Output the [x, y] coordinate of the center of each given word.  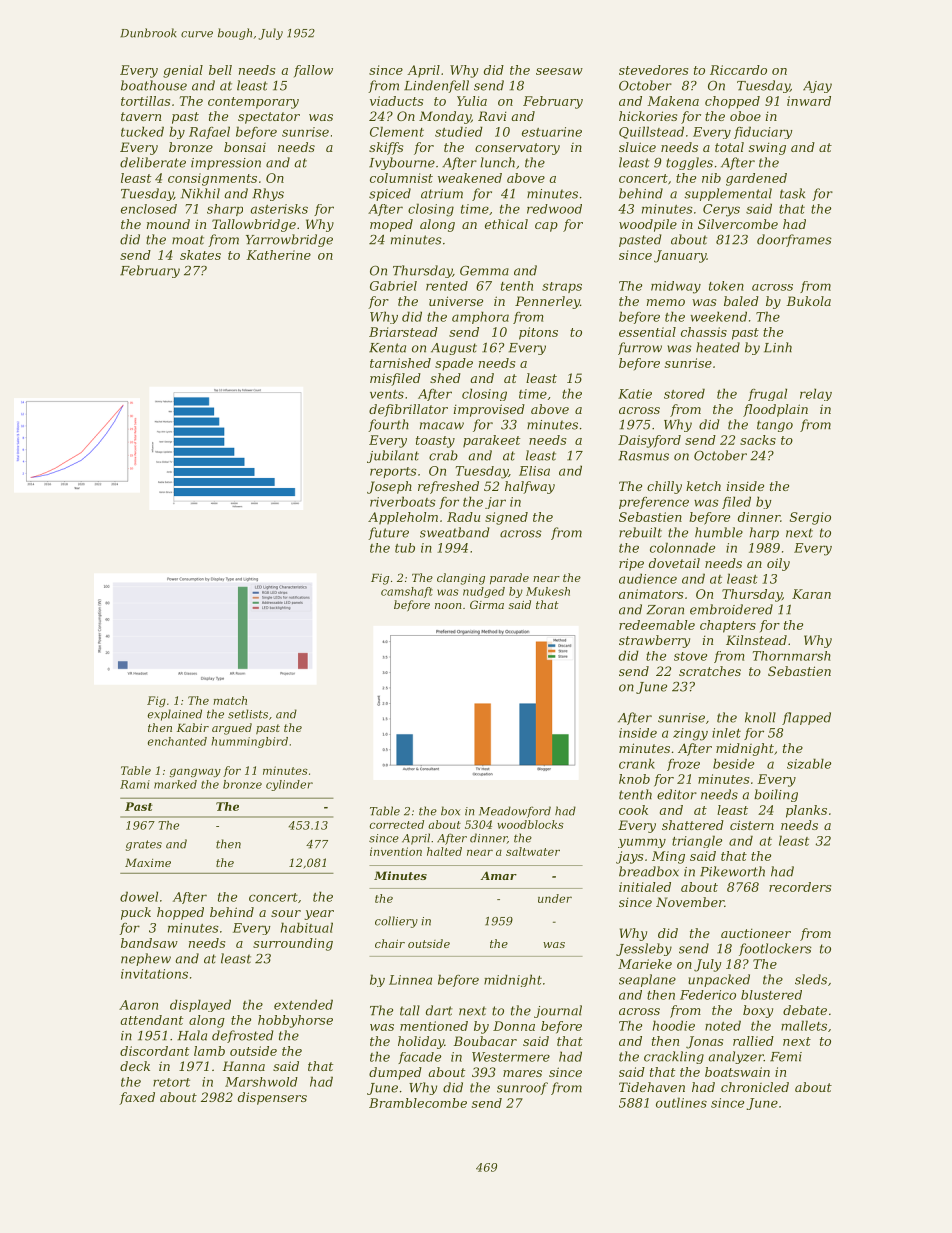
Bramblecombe [418, 1103]
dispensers [272, 1098]
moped [391, 225]
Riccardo [738, 70]
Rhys [268, 194]
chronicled [755, 1087]
